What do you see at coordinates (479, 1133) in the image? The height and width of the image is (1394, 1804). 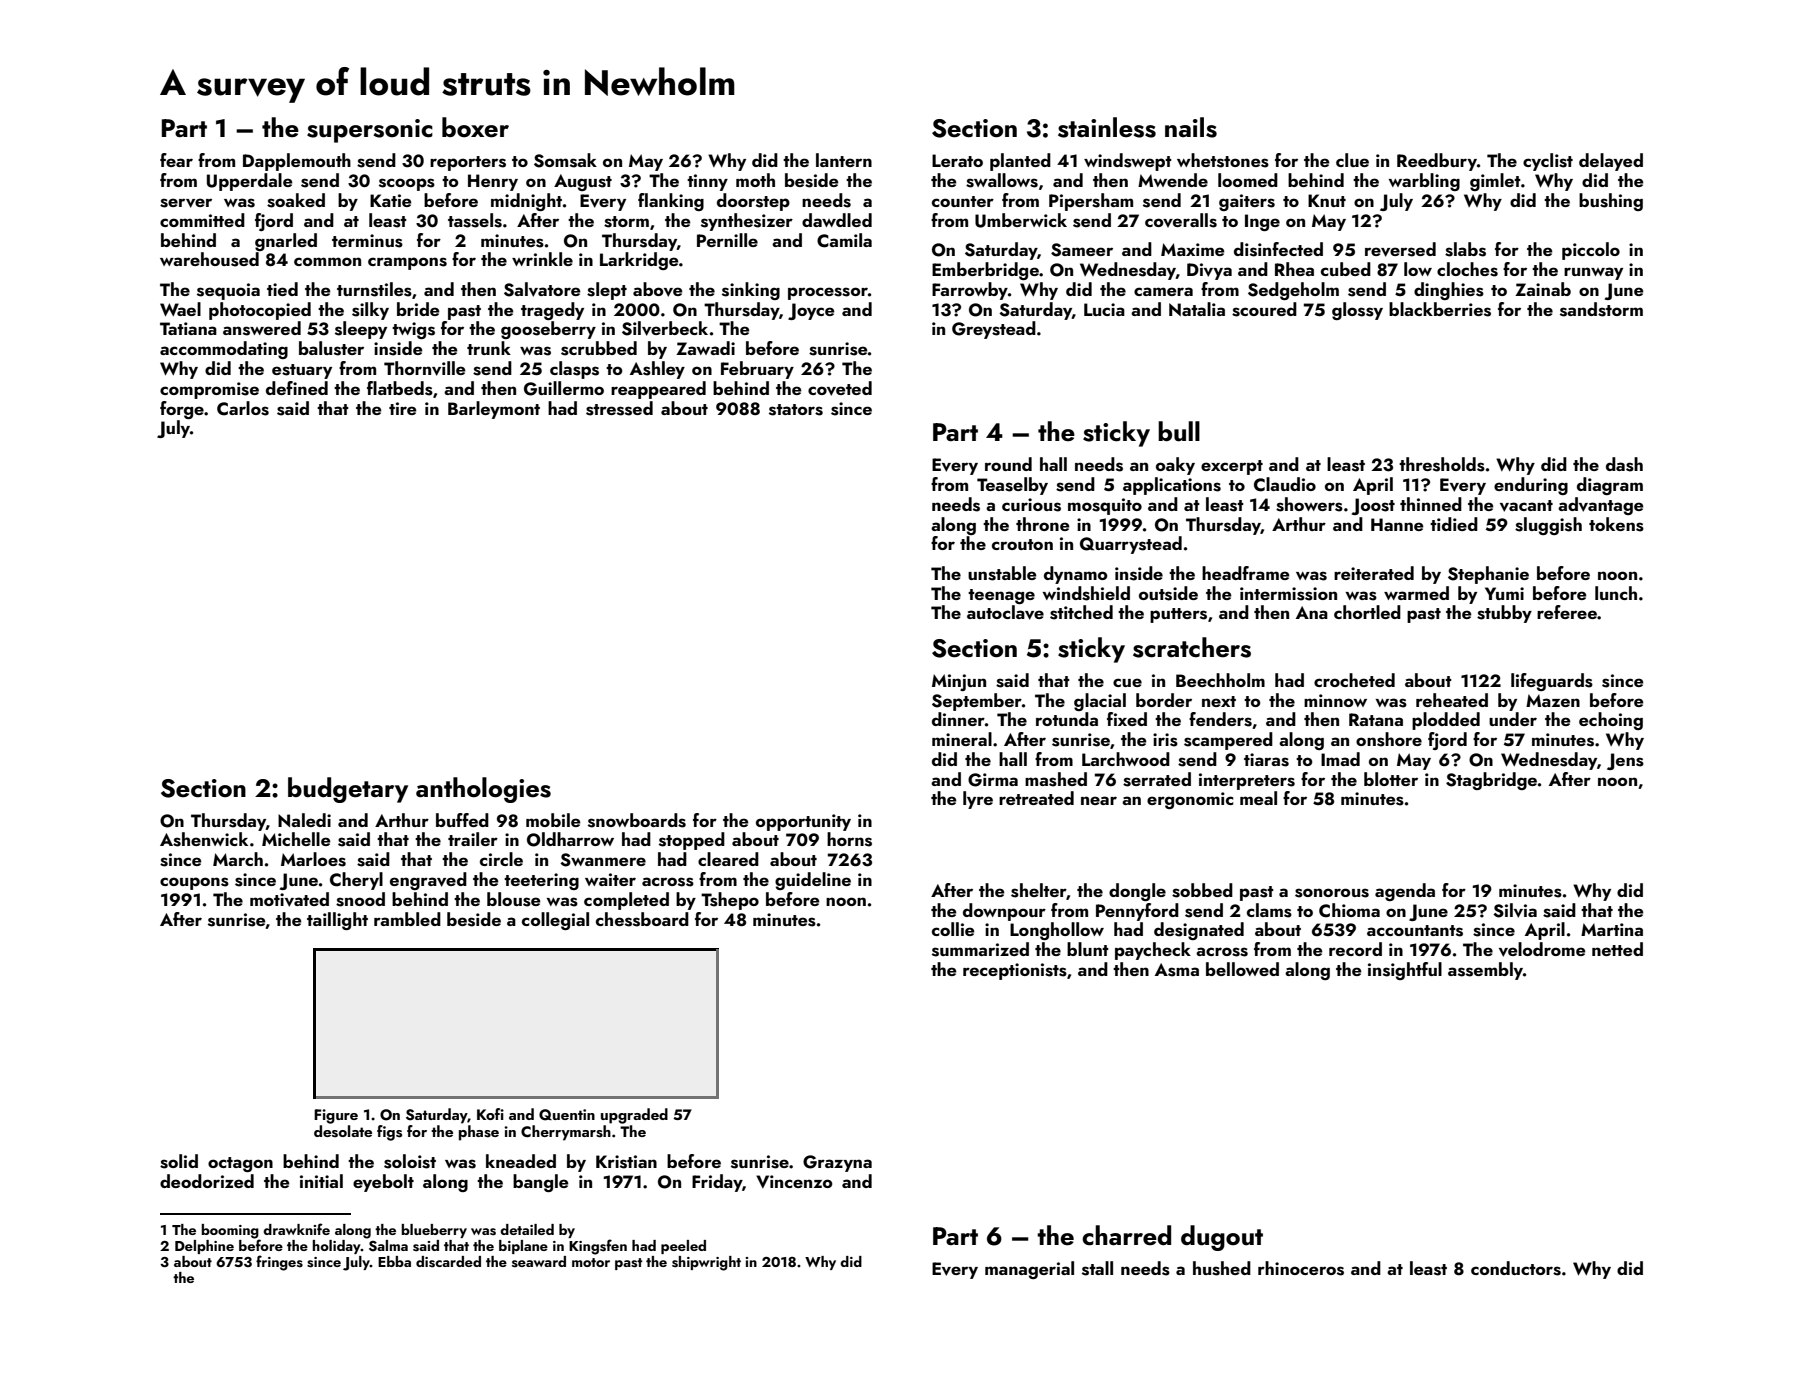 I see `phase` at bounding box center [479, 1133].
